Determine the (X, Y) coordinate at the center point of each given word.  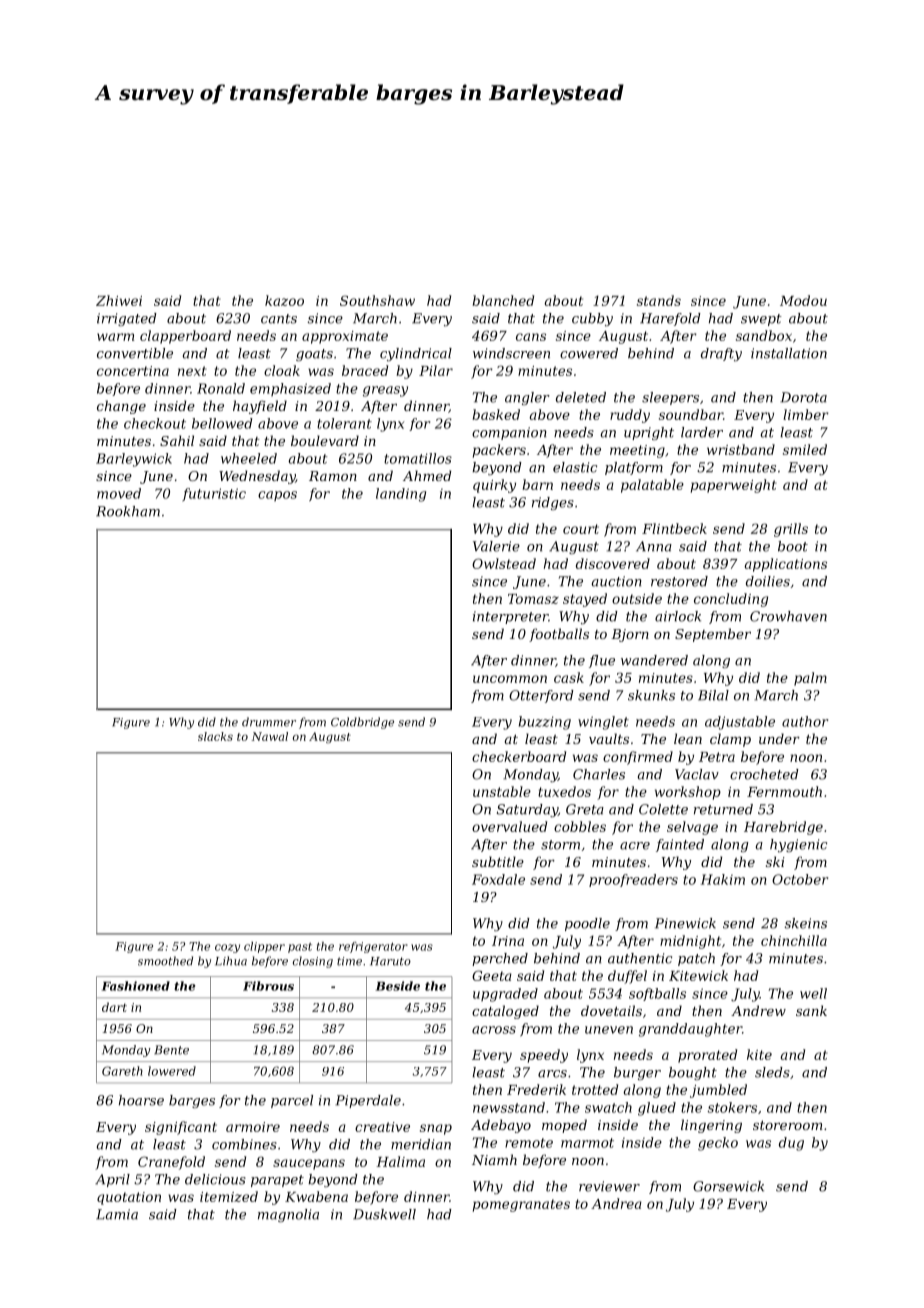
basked (496, 414)
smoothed (165, 961)
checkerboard (519, 756)
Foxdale (498, 879)
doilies (768, 581)
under (779, 738)
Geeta (492, 975)
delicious (215, 1179)
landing (401, 495)
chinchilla (794, 940)
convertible (135, 353)
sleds (772, 1072)
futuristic (214, 494)
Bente (171, 1050)
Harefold (670, 319)
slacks (215, 736)
